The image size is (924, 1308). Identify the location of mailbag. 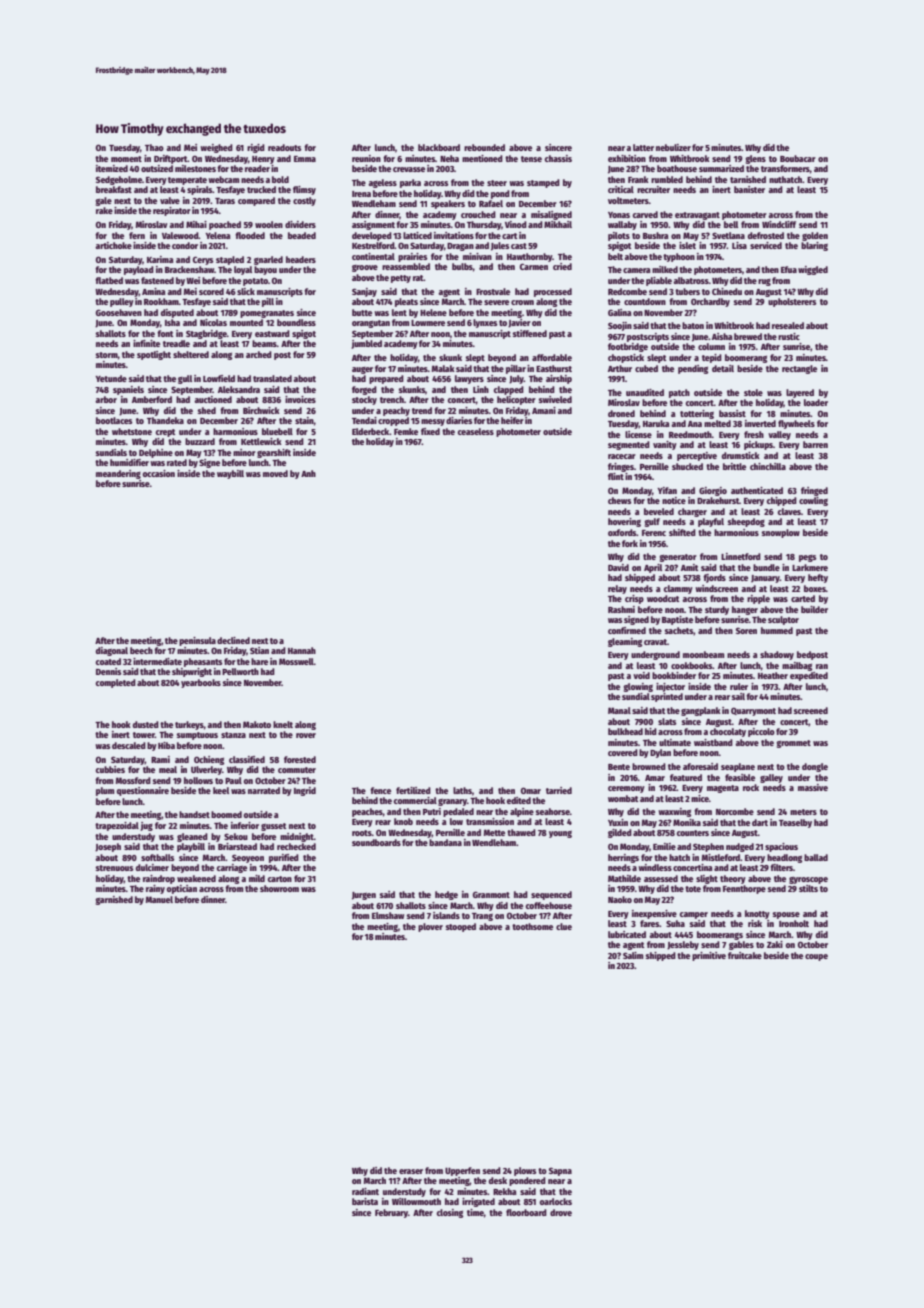
(797, 666).
